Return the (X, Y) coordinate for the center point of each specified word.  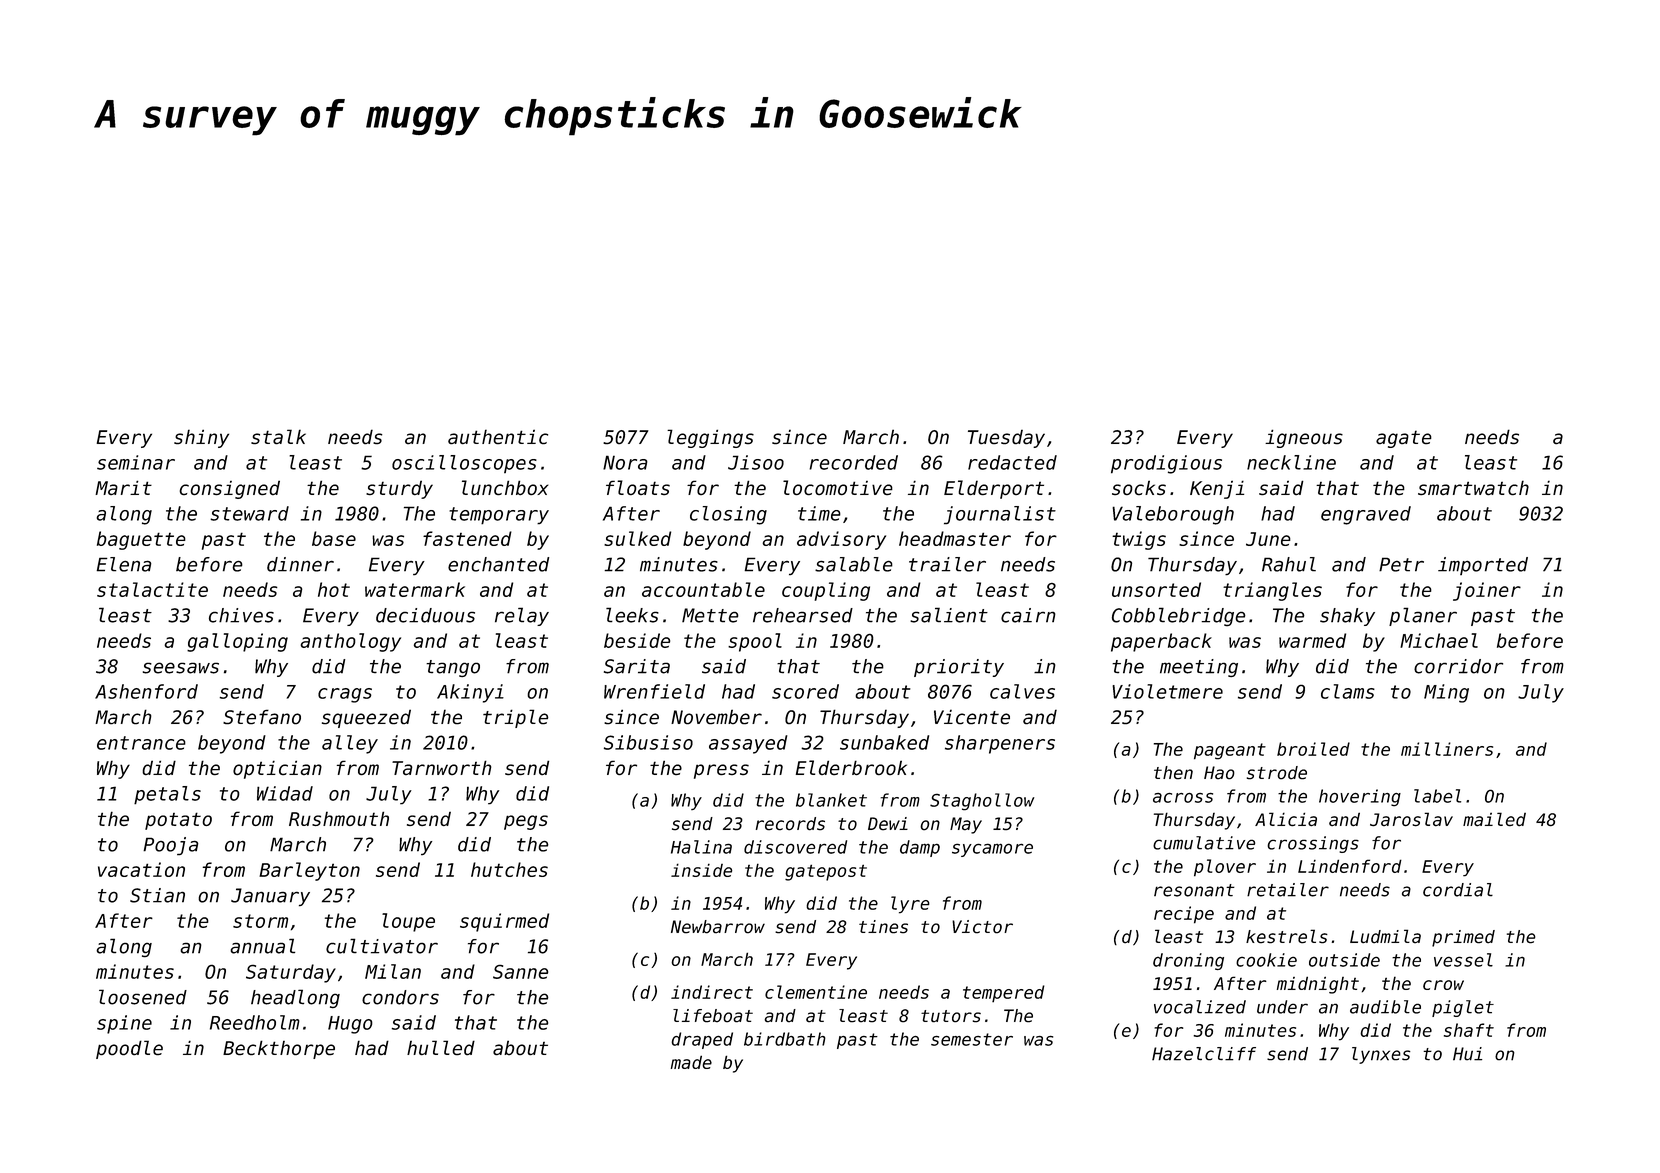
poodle (129, 1049)
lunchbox (505, 487)
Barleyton (309, 871)
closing (728, 515)
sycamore (992, 850)
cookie (1266, 960)
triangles (1272, 591)
